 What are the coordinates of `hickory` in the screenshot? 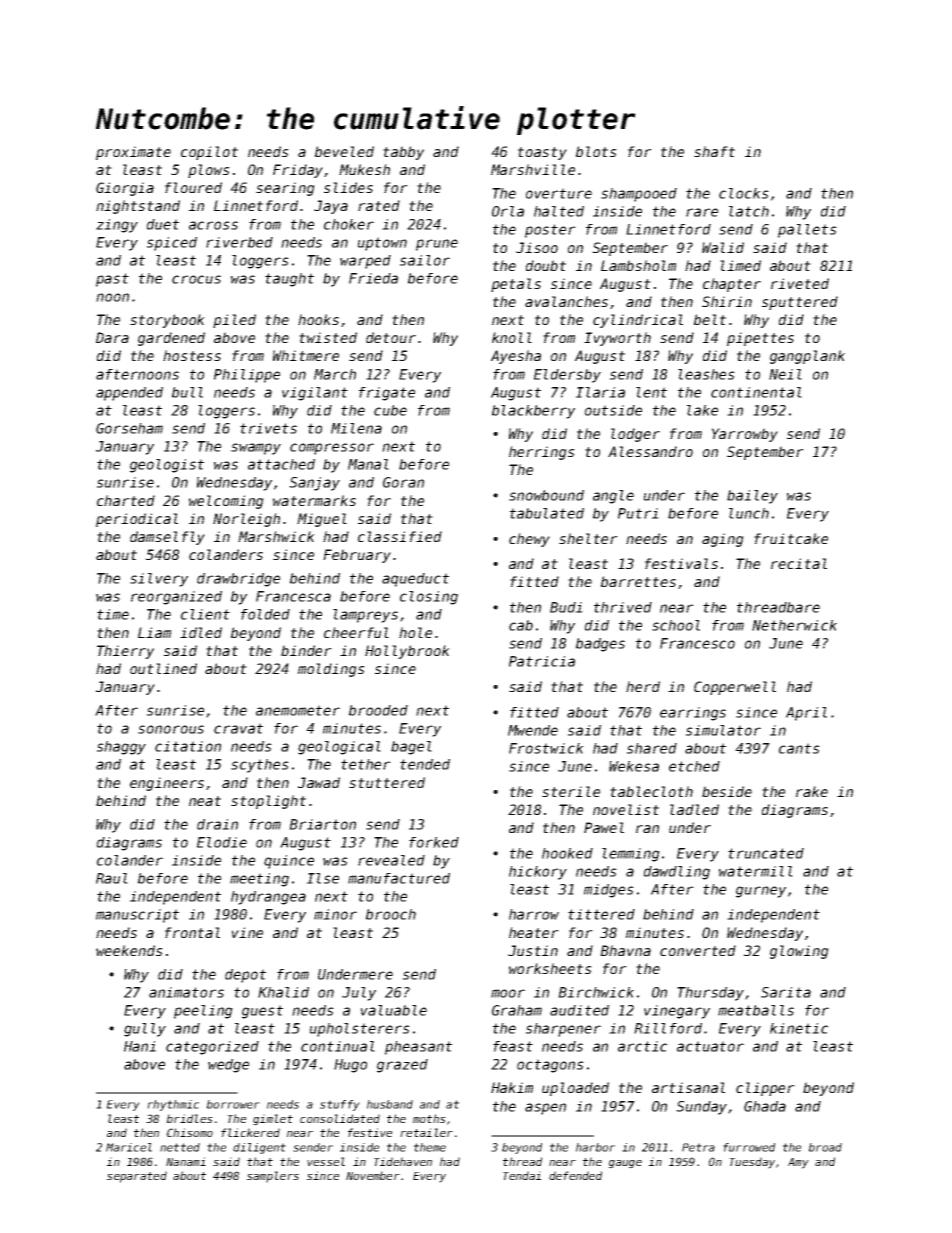 It's located at (538, 873).
